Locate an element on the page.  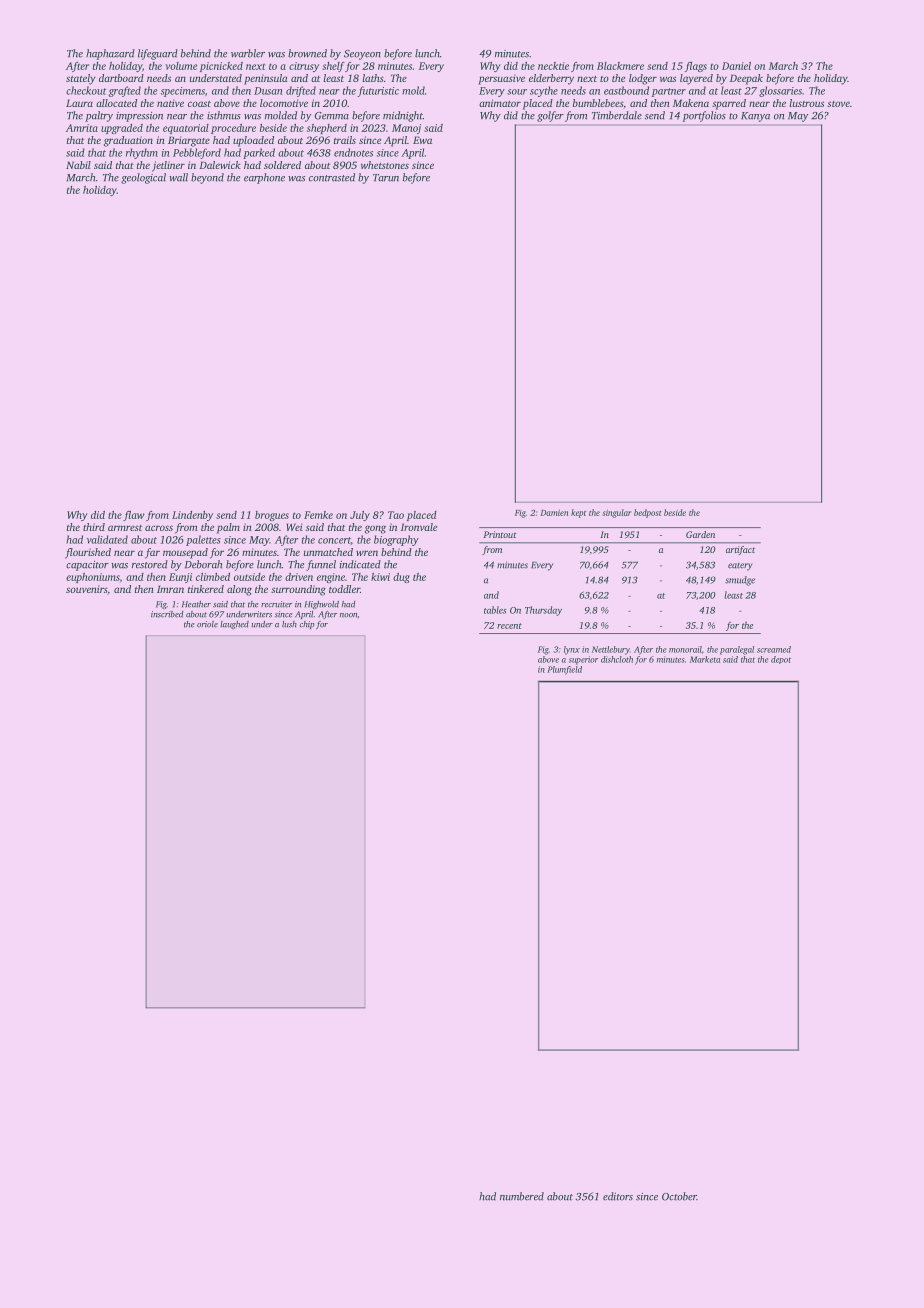
procedure is located at coordinates (233, 129).
